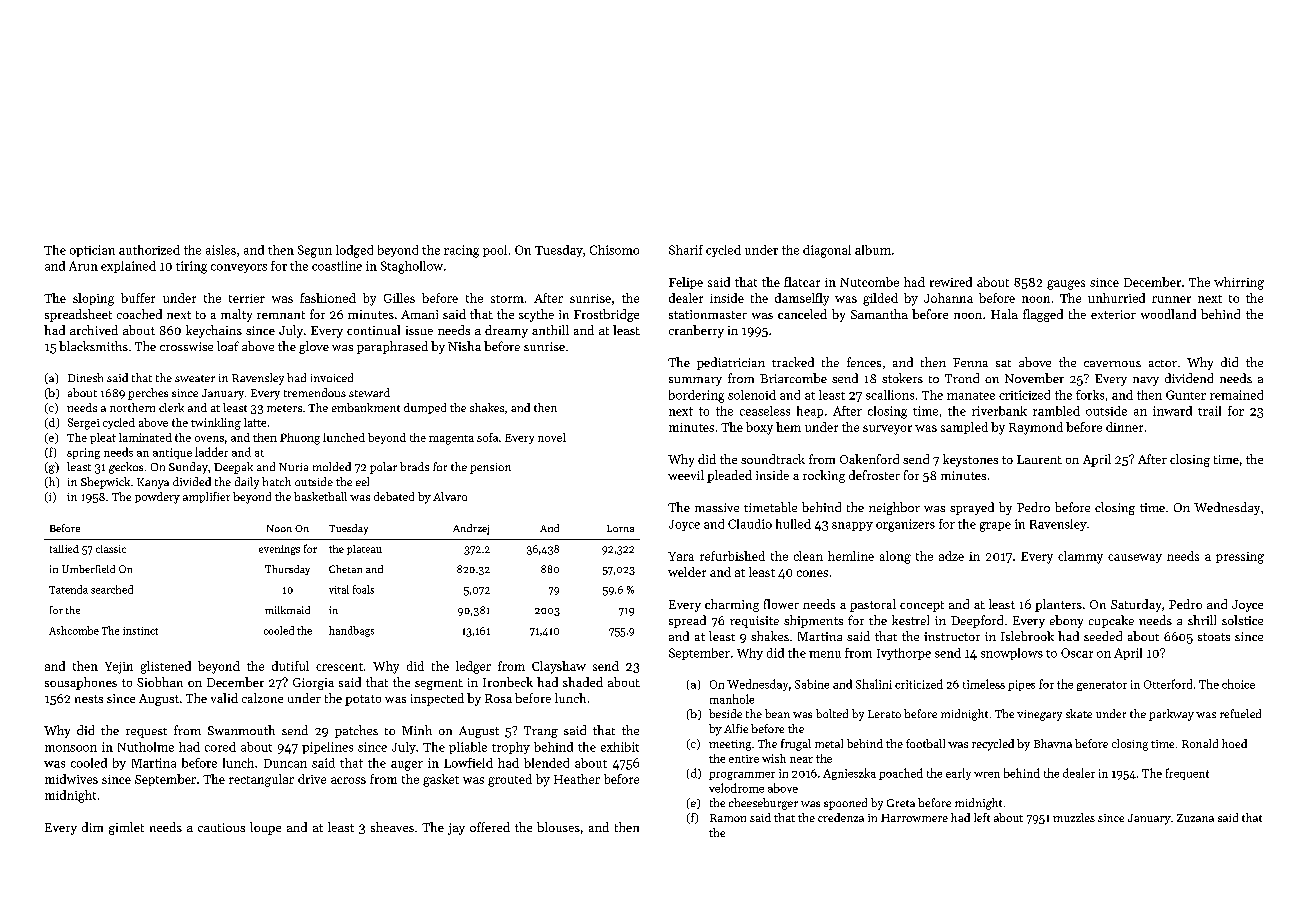 The width and height of the document is (1308, 924). I want to click on Segun, so click(315, 251).
